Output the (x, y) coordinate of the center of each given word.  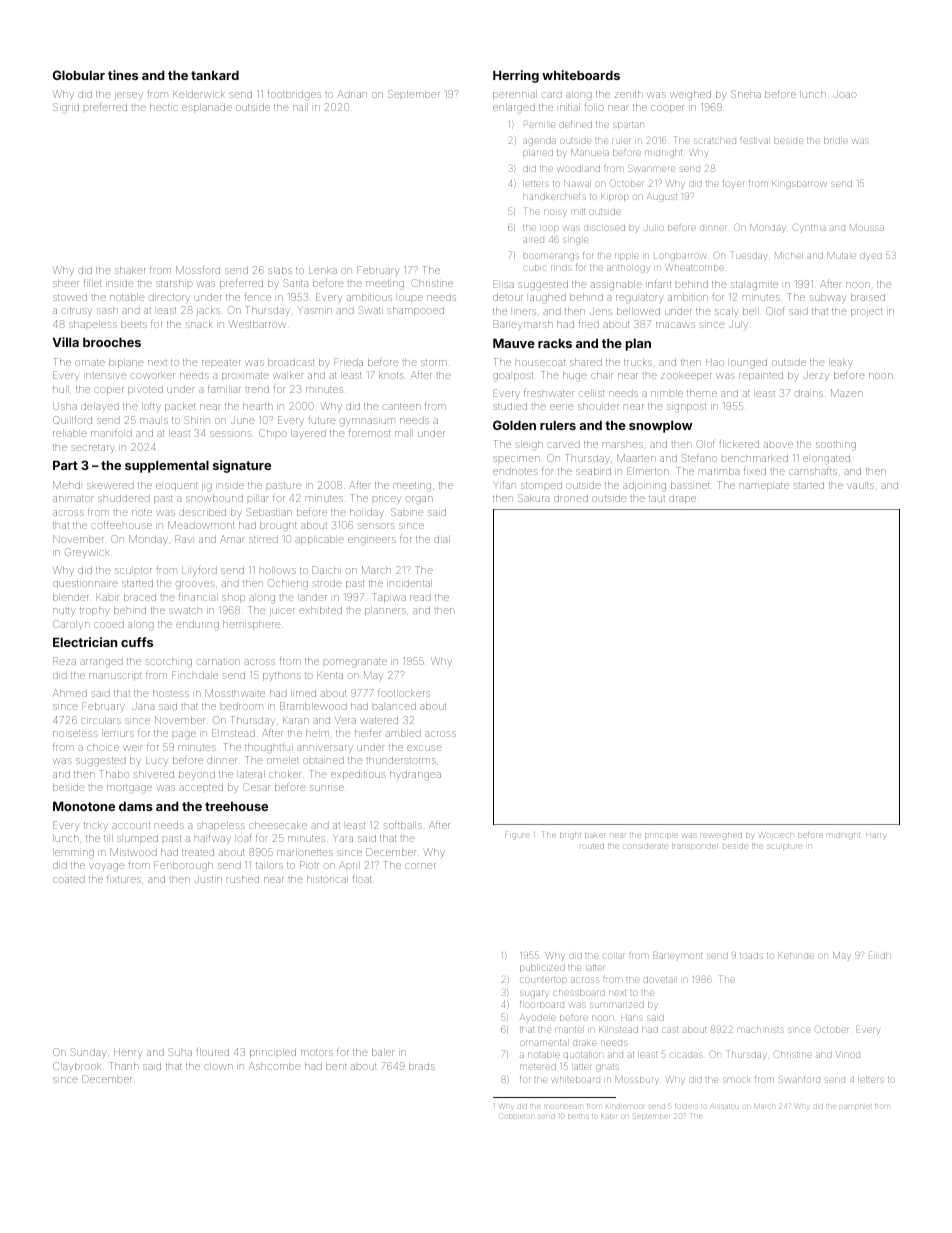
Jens (601, 312)
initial (570, 107)
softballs (402, 825)
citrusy (77, 311)
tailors (269, 865)
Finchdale (195, 675)
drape (683, 500)
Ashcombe (275, 1066)
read (420, 597)
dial (442, 539)
